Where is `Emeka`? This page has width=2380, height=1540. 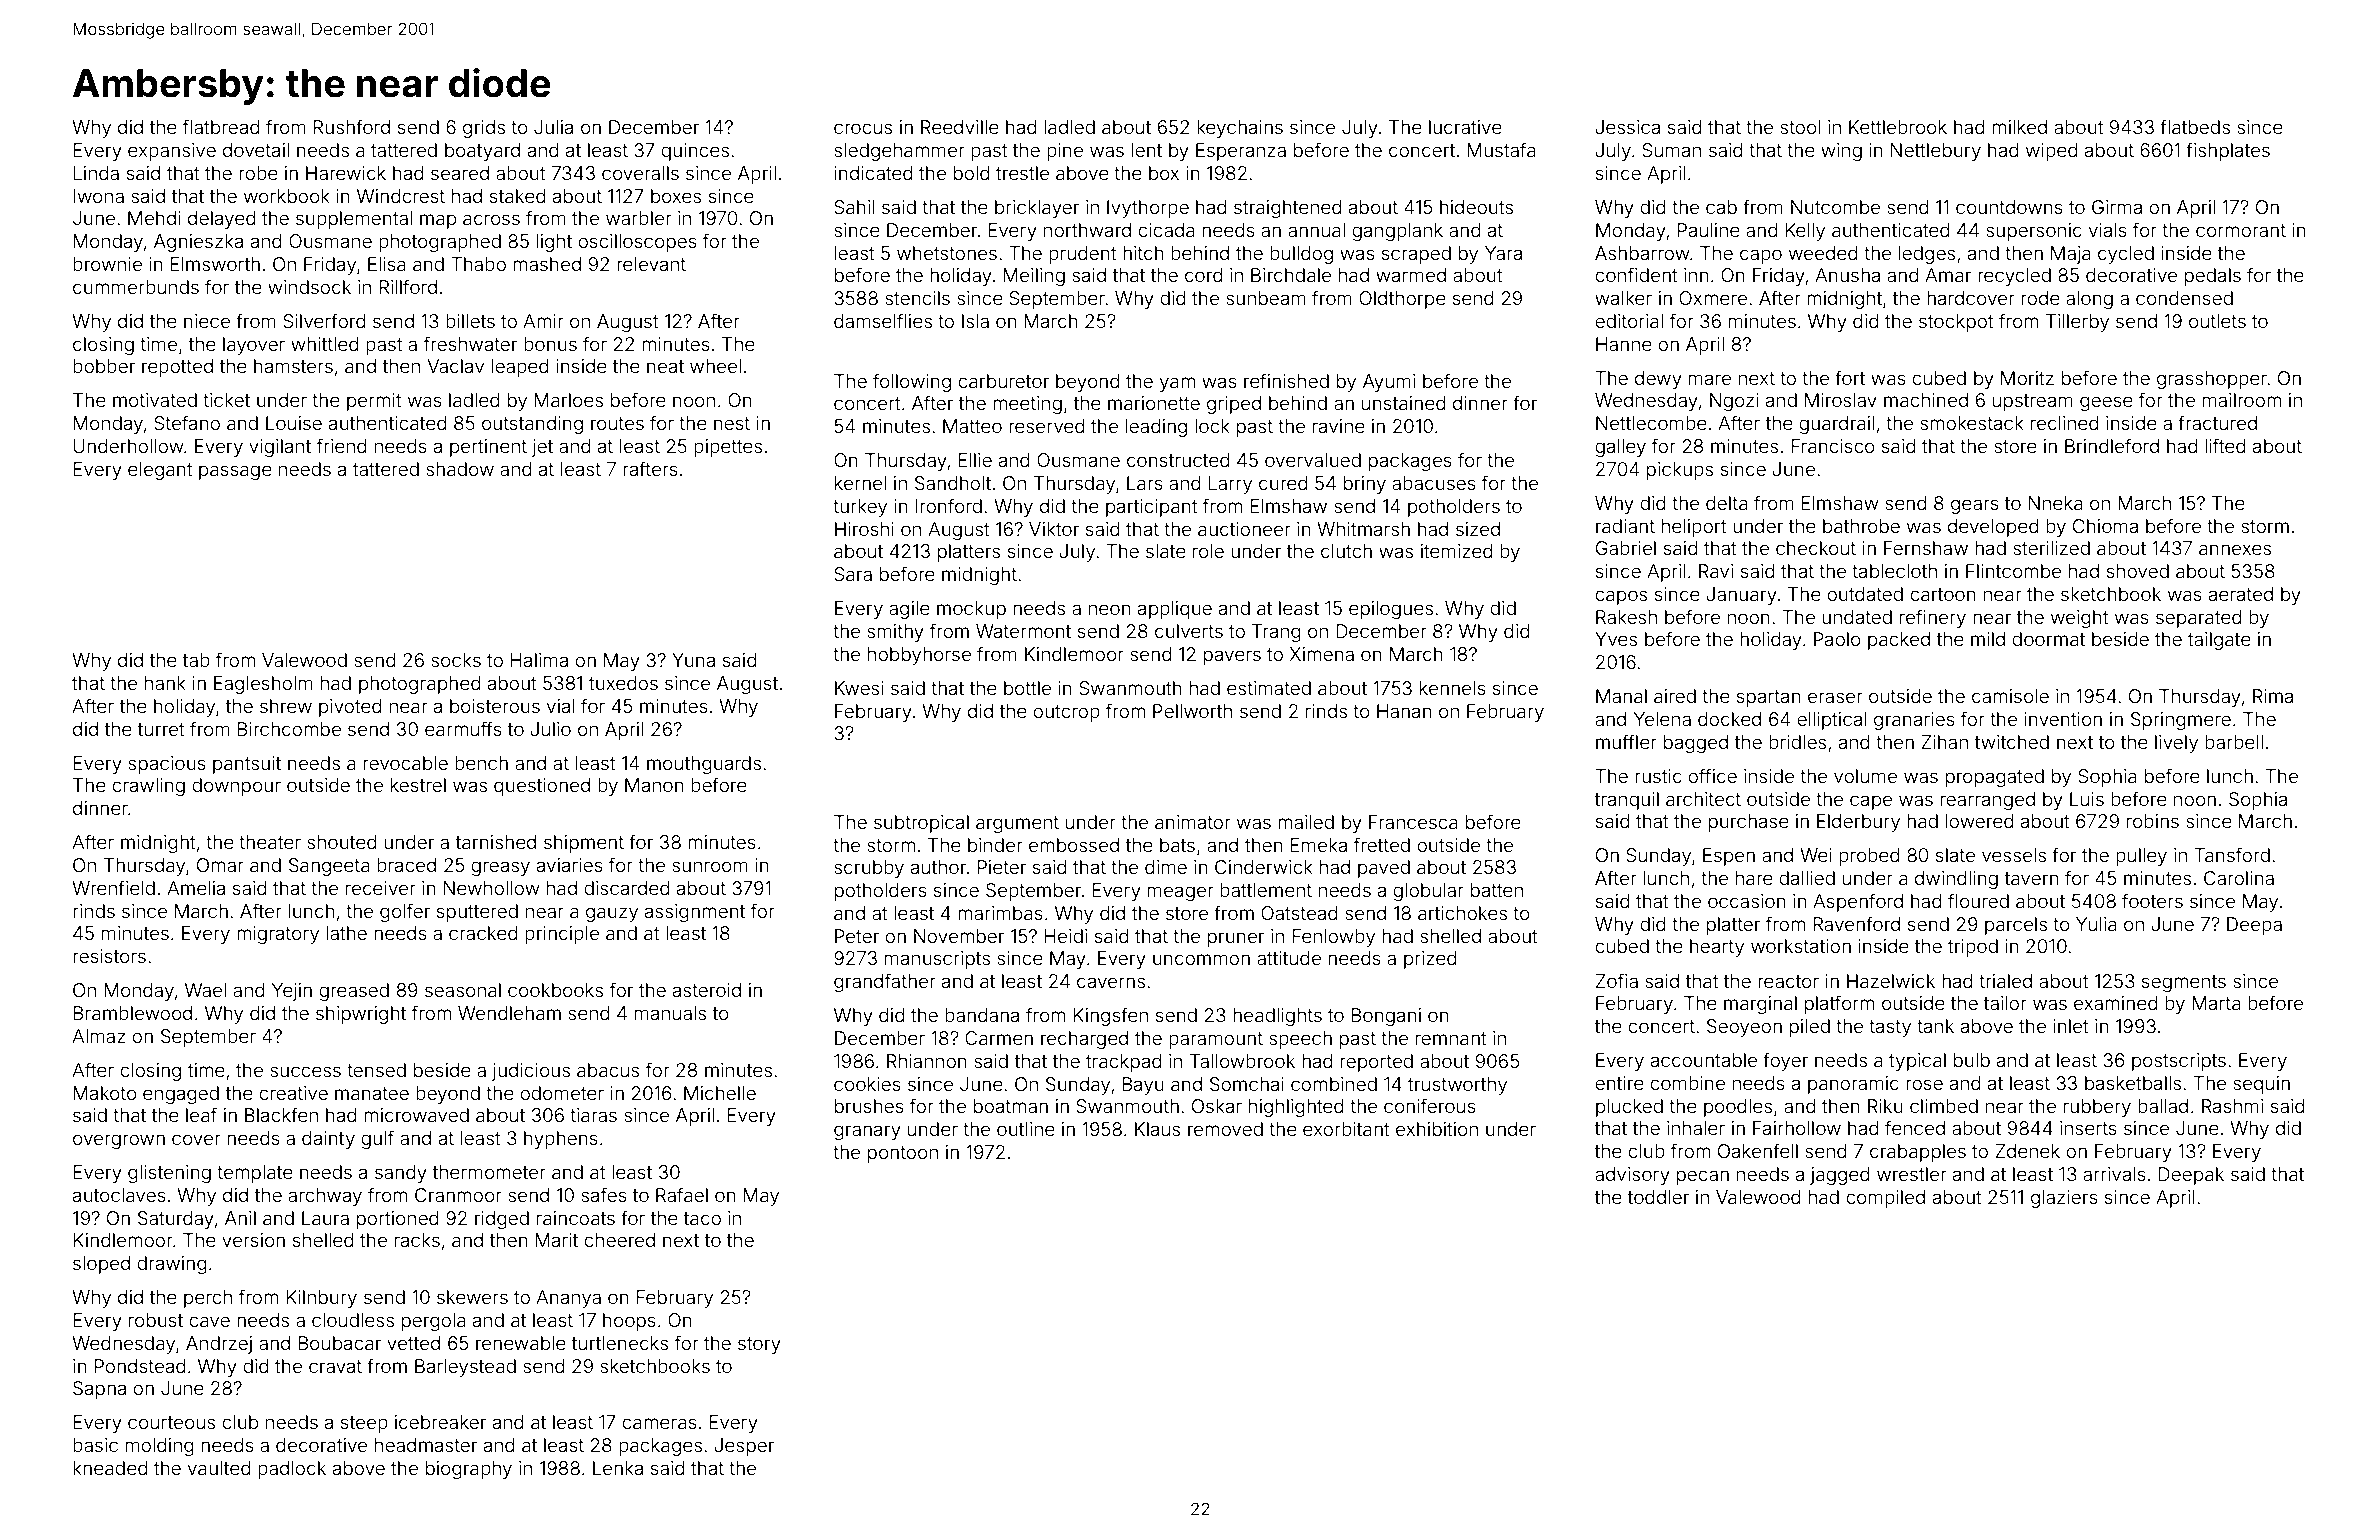 Emeka is located at coordinates (1318, 845).
